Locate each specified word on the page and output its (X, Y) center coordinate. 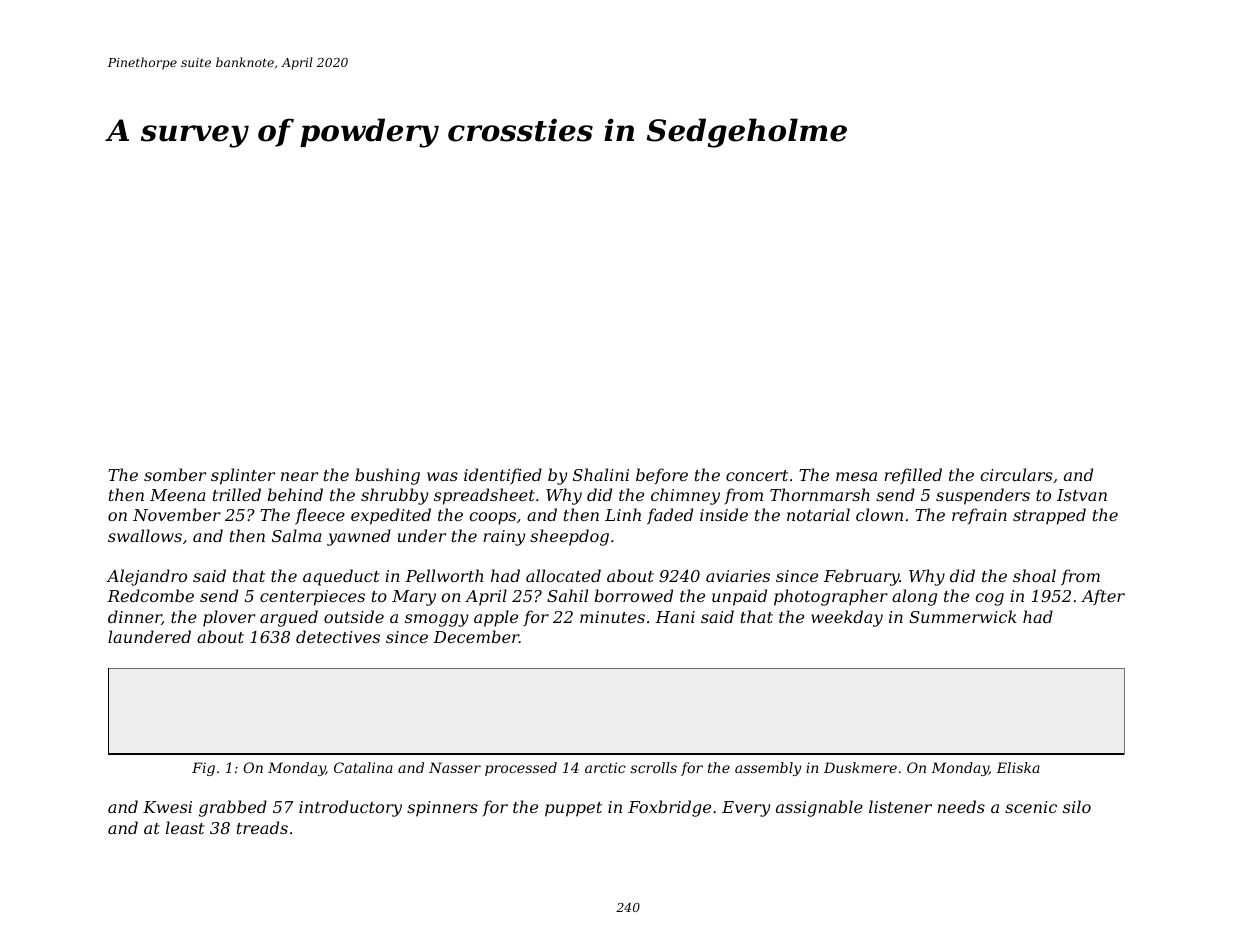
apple (496, 618)
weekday (847, 618)
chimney (685, 496)
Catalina (363, 767)
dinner (135, 617)
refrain (979, 516)
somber (175, 474)
